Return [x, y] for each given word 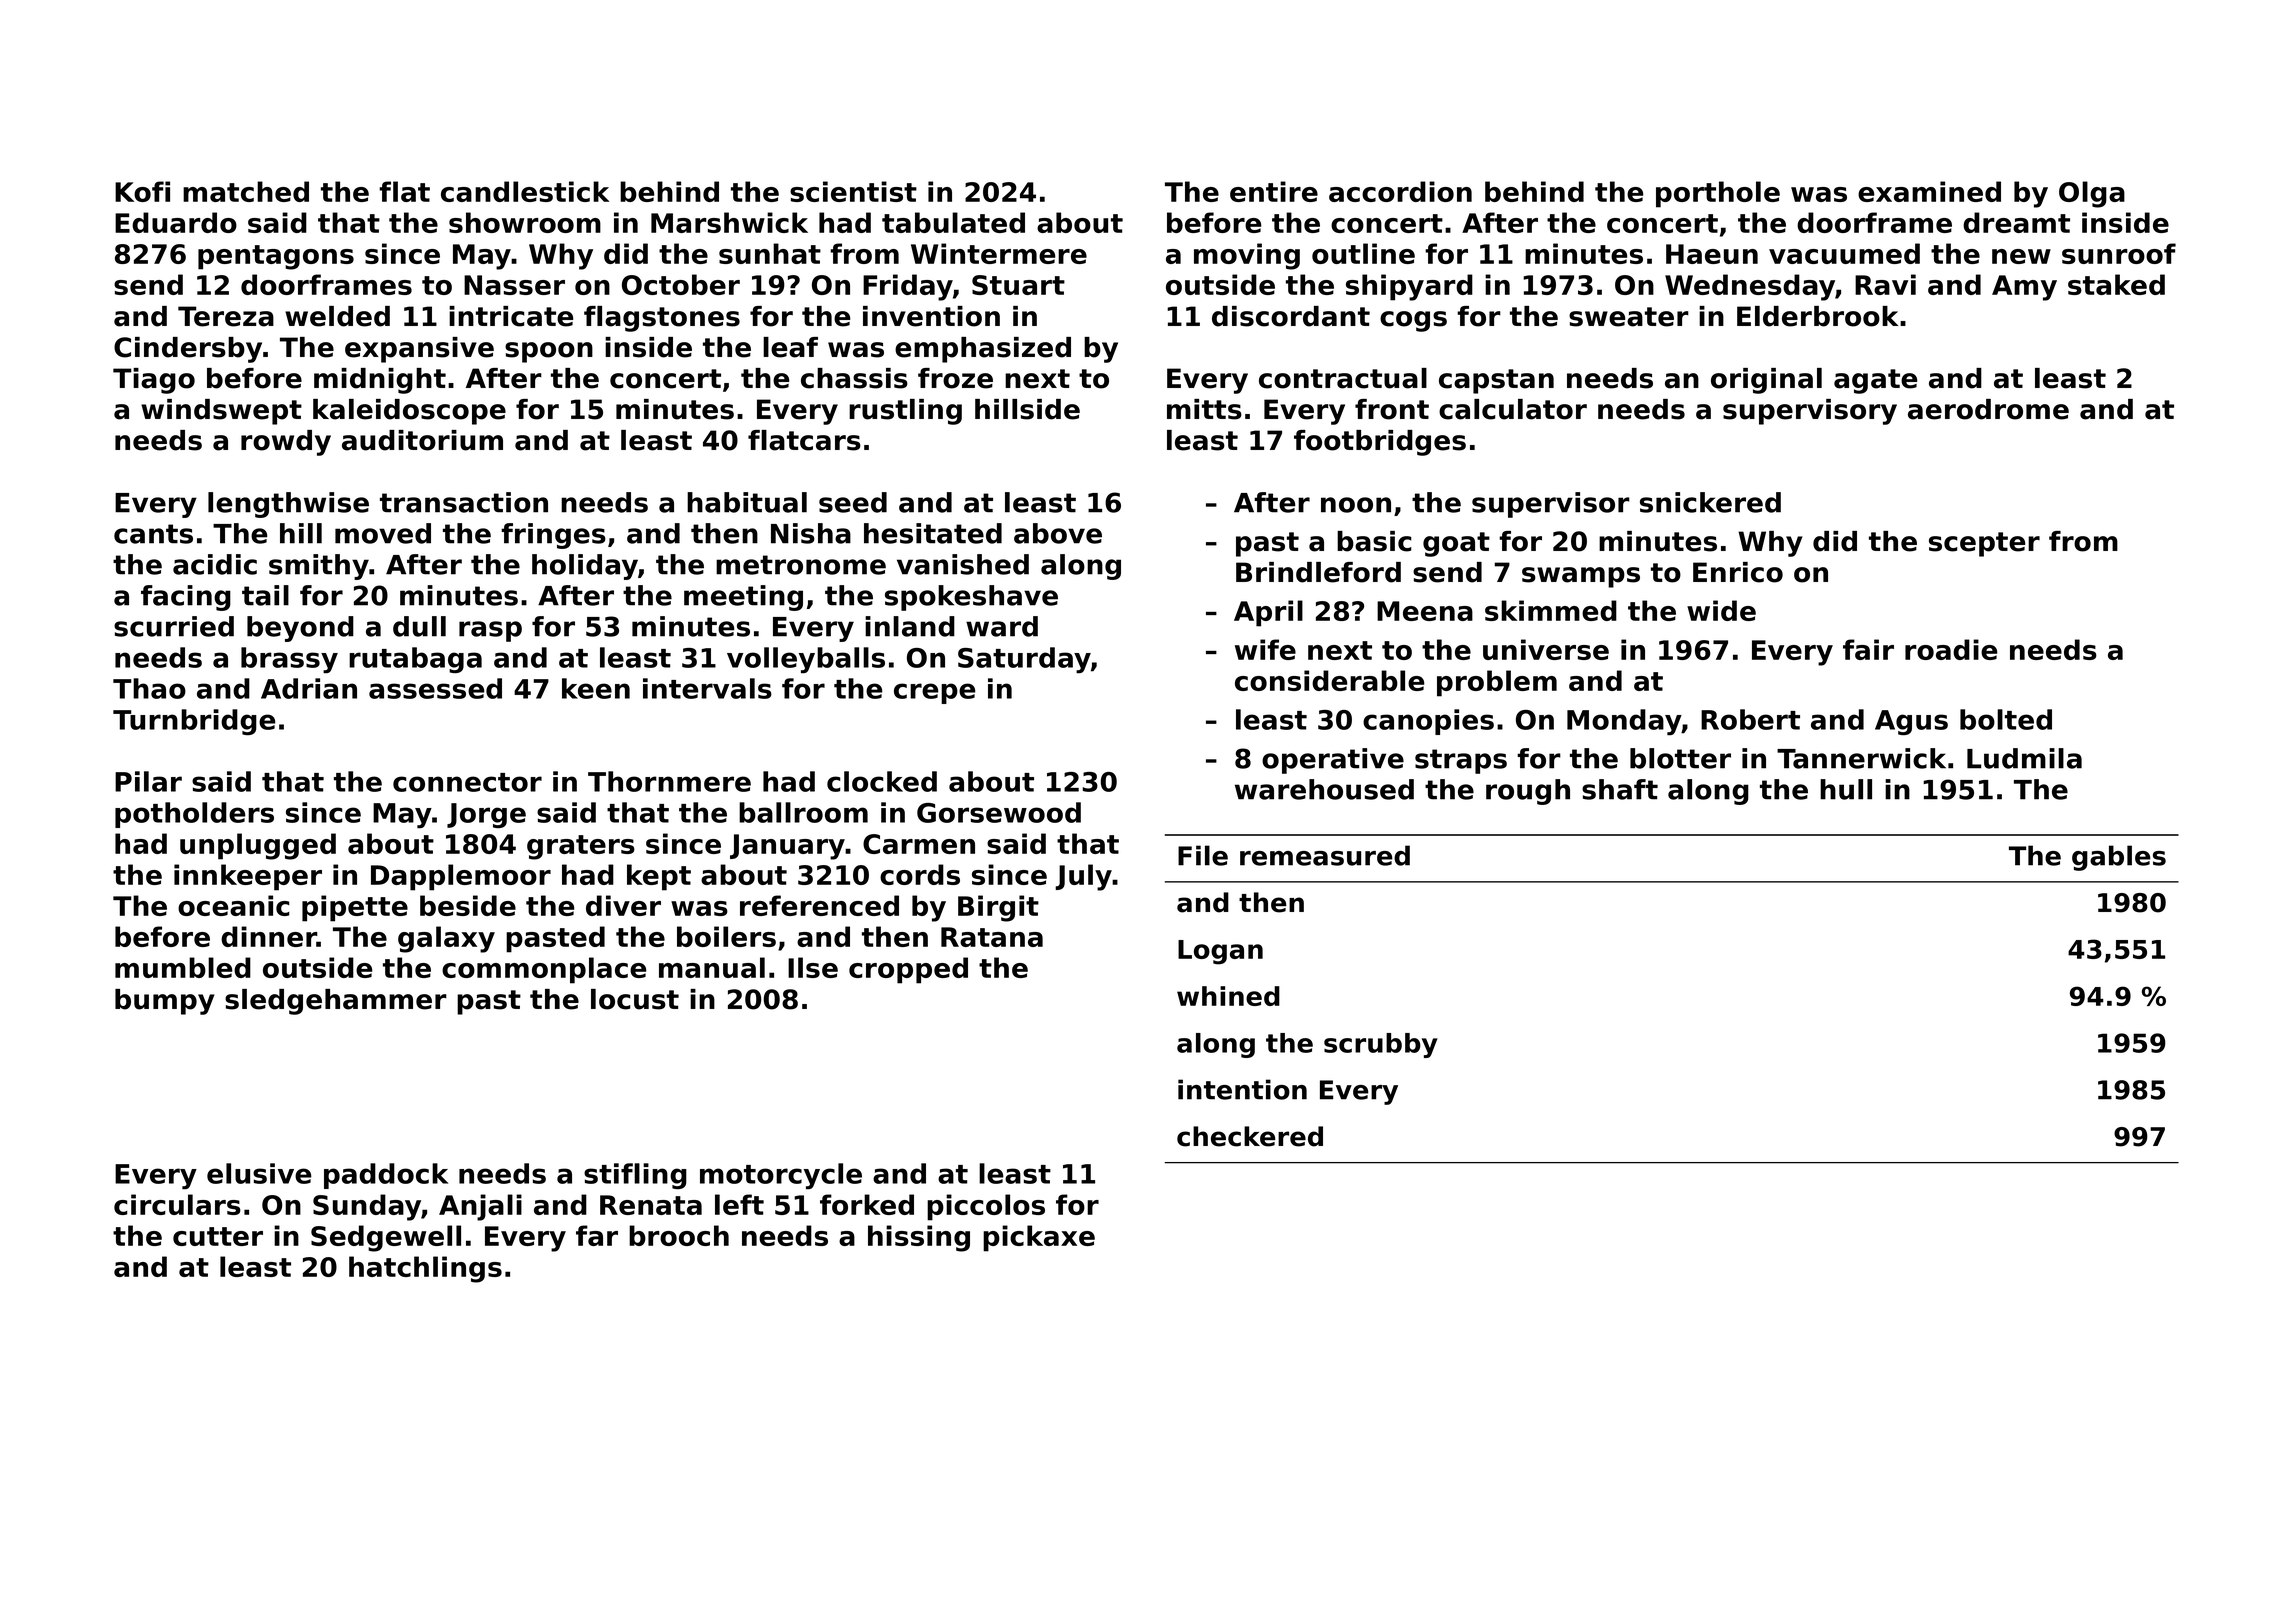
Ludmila [2024, 758]
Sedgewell [386, 1238]
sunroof [2119, 253]
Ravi [1885, 284]
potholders [194, 815]
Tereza [226, 316]
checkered [1250, 1136]
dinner [269, 936]
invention [931, 316]
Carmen [919, 844]
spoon [549, 352]
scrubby [1381, 1045]
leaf [790, 347]
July [1083, 877]
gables [2119, 858]
